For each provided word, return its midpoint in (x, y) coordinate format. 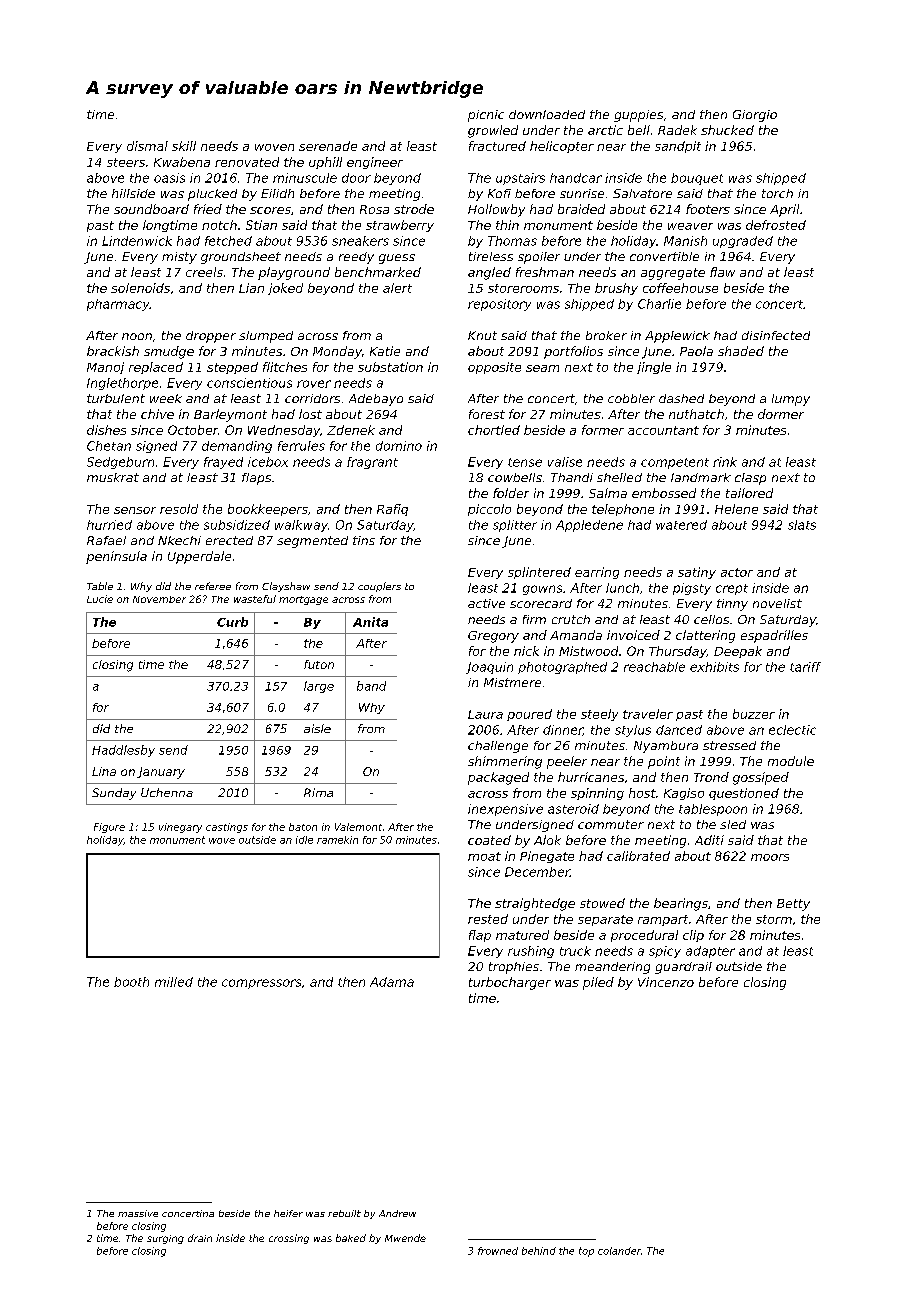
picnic (486, 116)
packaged (498, 778)
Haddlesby (123, 751)
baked (351, 1238)
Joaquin (489, 668)
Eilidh (277, 193)
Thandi (572, 477)
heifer (288, 1213)
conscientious (249, 383)
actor (737, 572)
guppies (638, 116)
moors (770, 857)
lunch (622, 588)
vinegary (180, 828)
